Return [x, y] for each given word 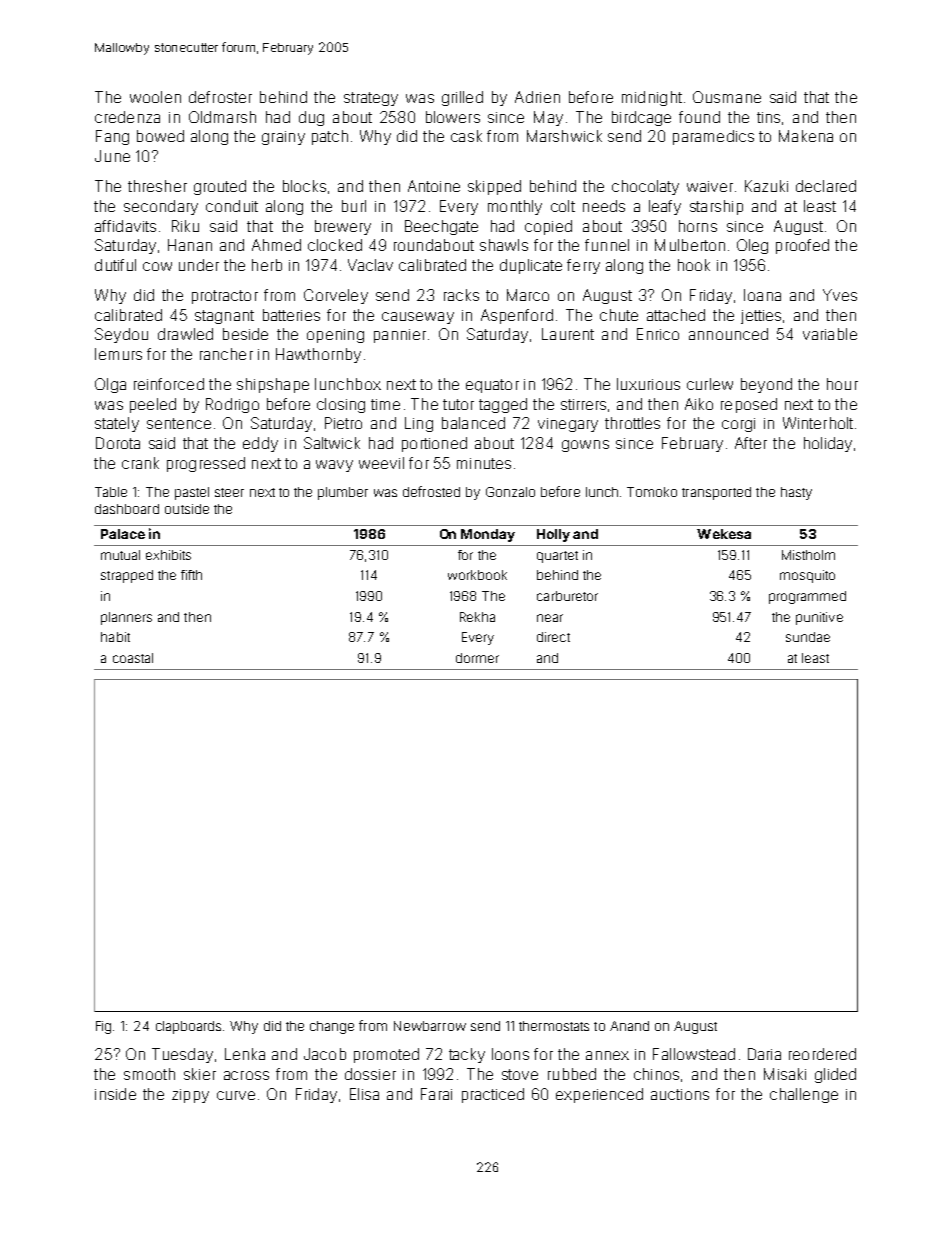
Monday [488, 535]
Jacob [325, 1054]
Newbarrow [430, 1026]
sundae [808, 637]
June [112, 156]
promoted [386, 1055]
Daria [764, 1054]
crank [140, 463]
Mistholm [808, 555]
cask [466, 136]
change [332, 1027]
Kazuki [766, 186]
